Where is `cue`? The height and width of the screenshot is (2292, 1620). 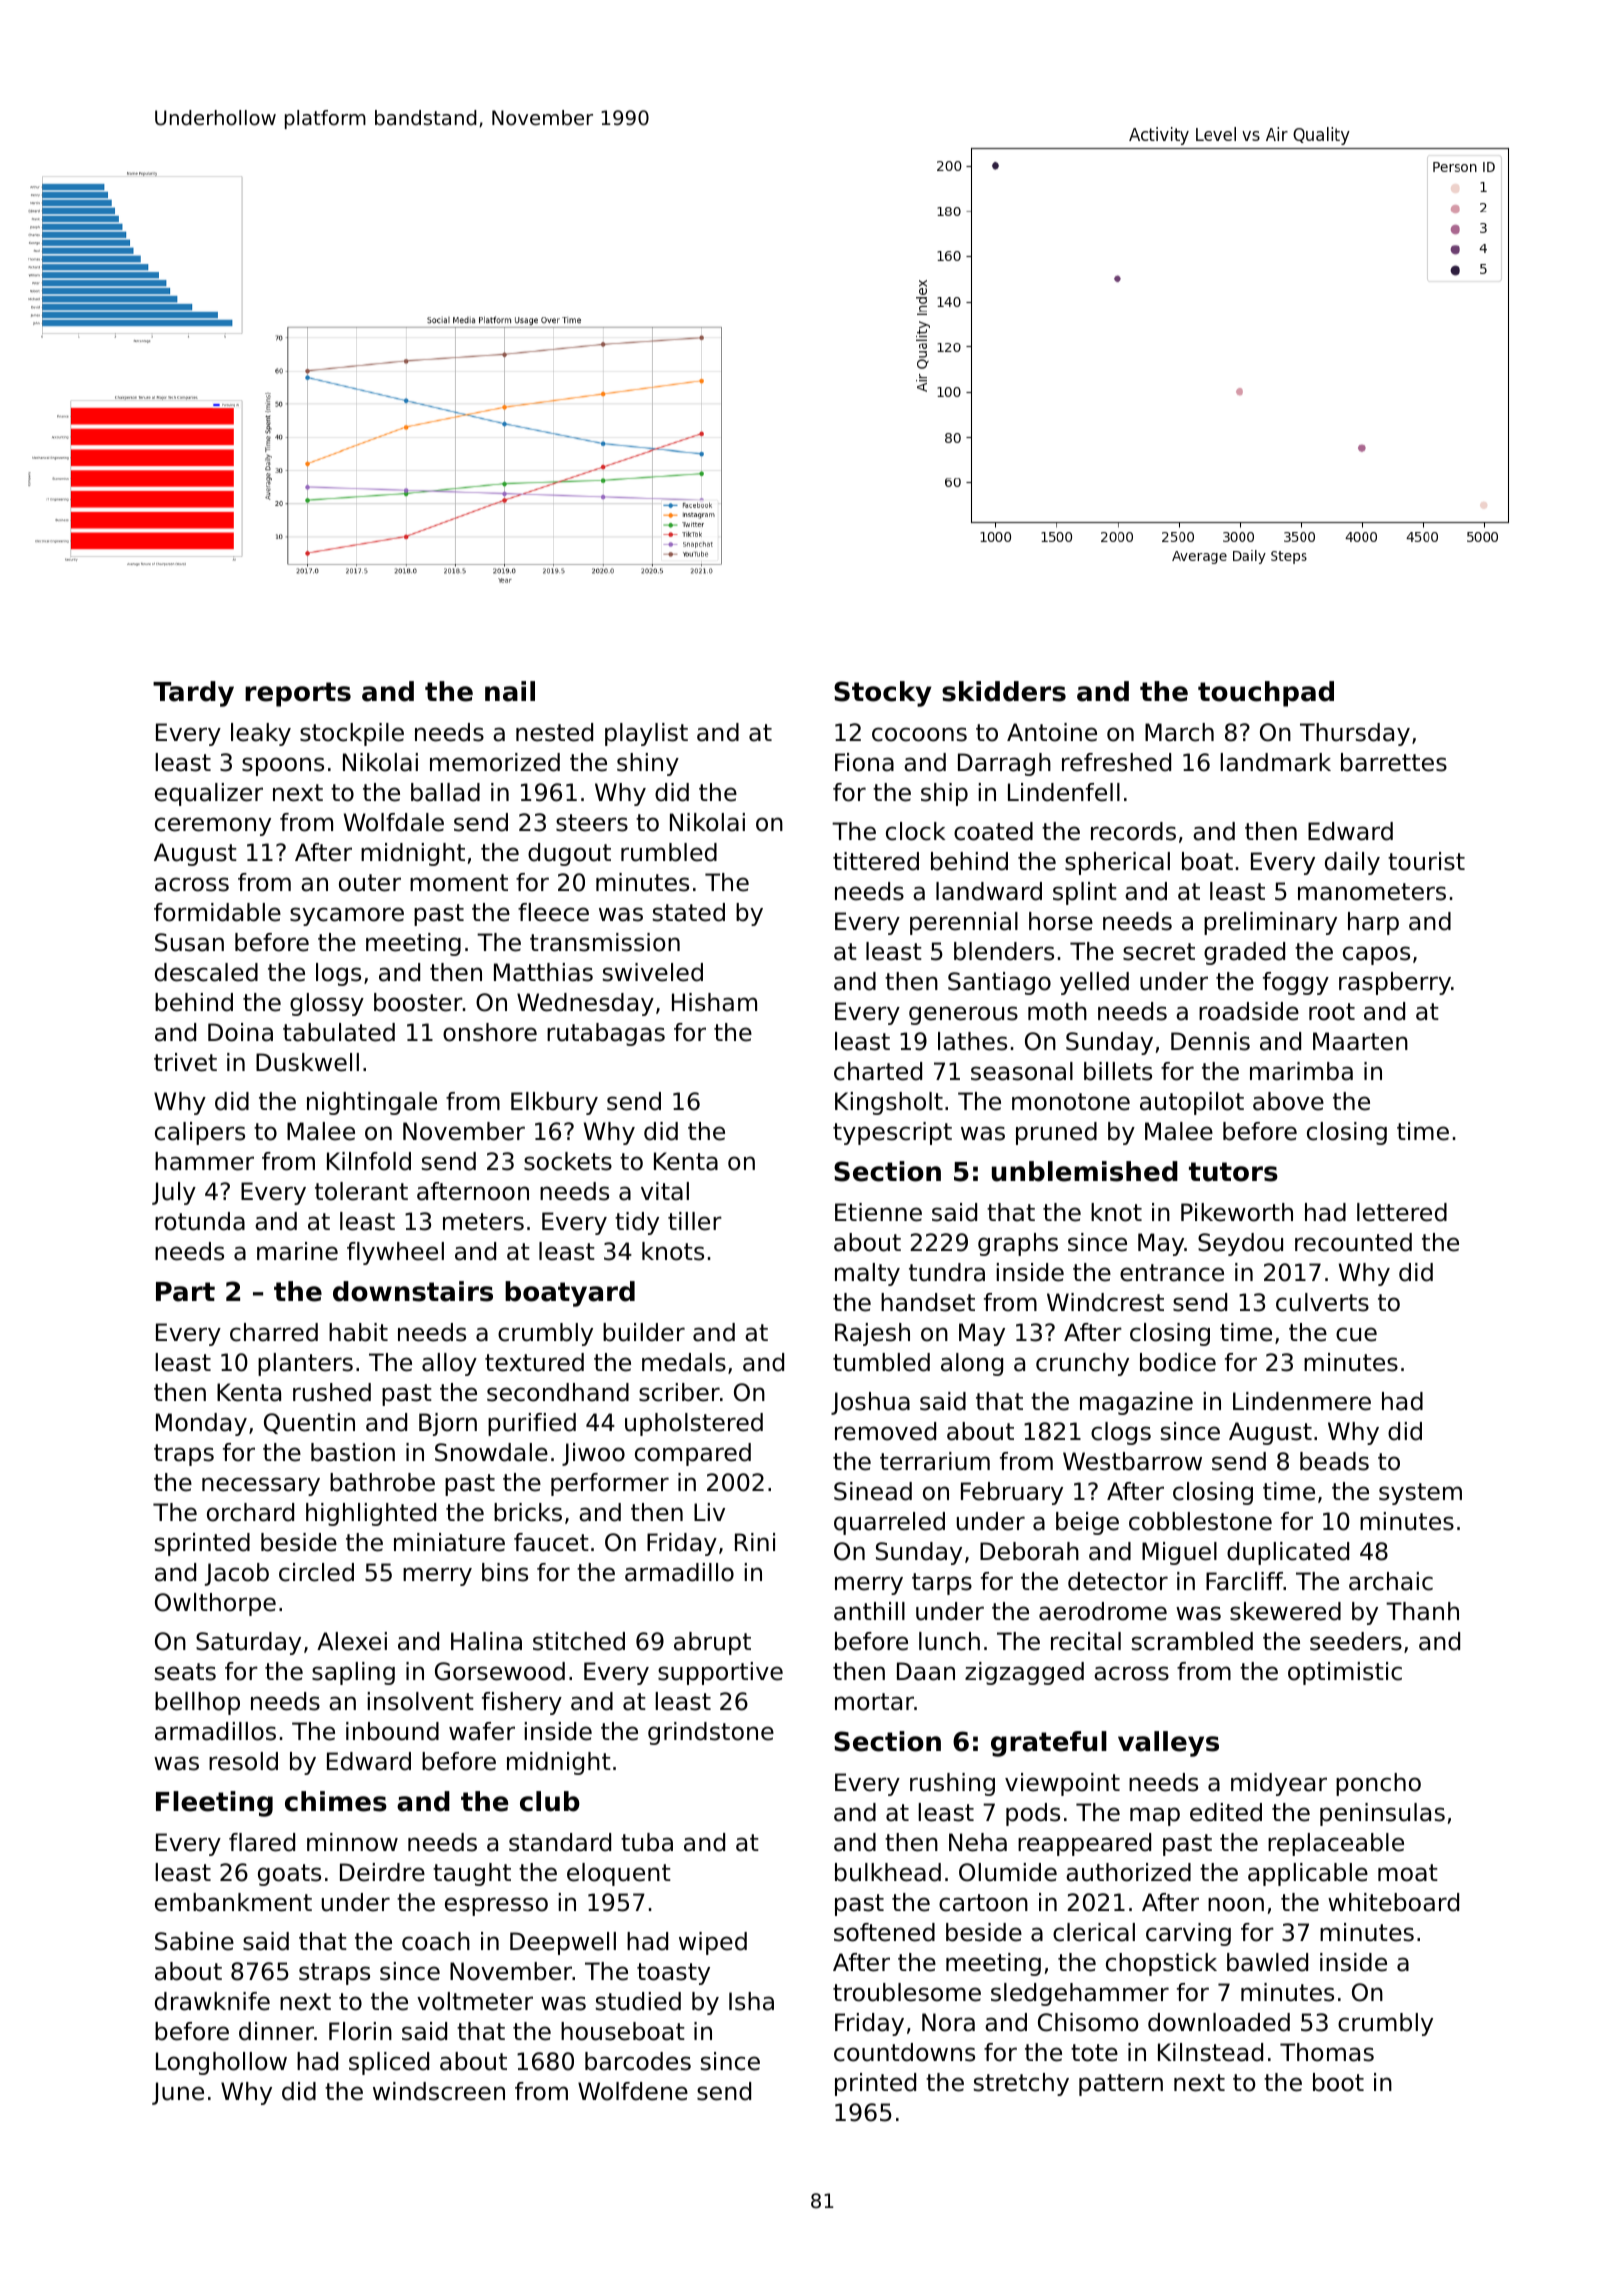
cue is located at coordinates (1356, 1334).
